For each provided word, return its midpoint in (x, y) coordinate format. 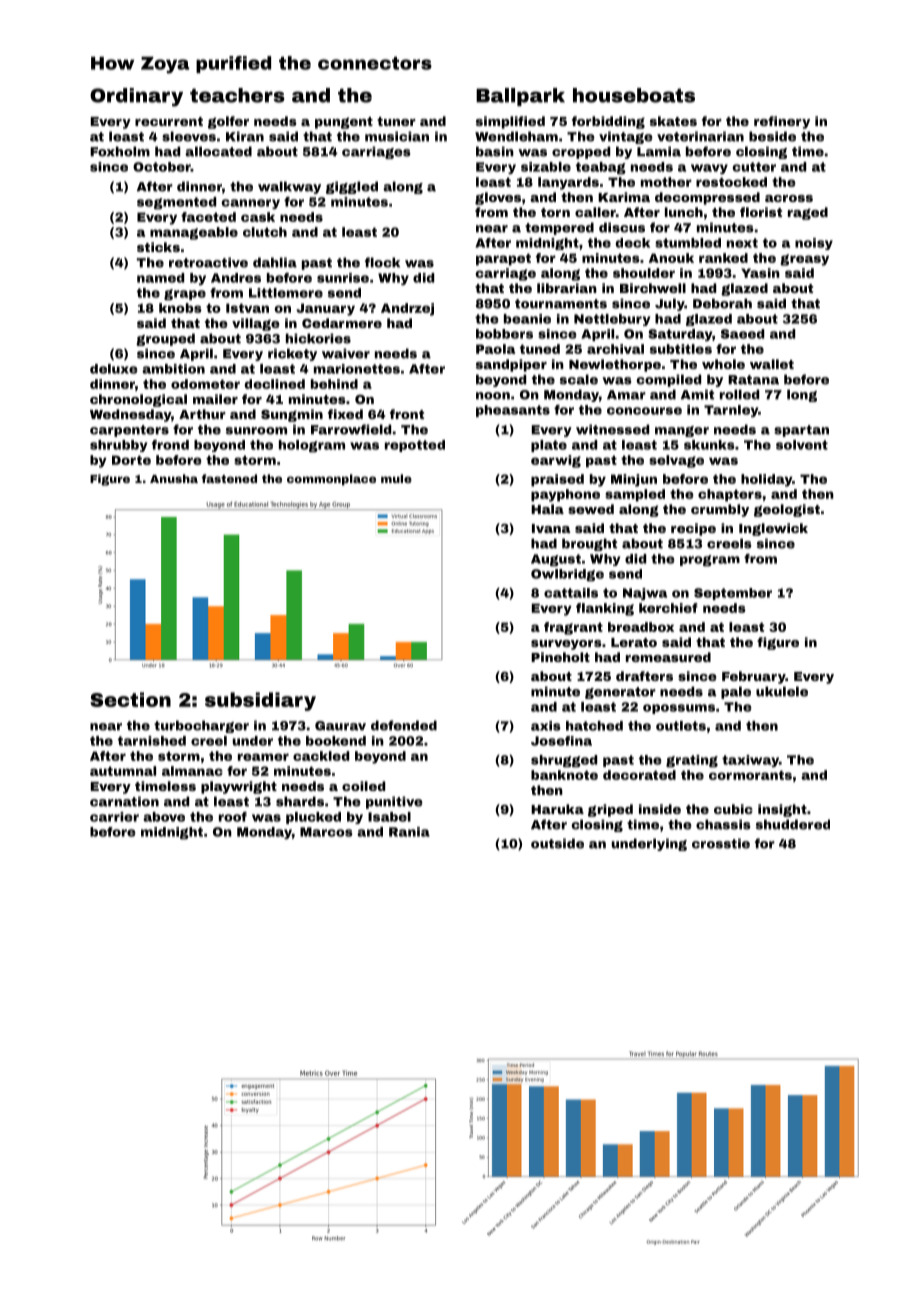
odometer (205, 384)
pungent (344, 123)
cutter (754, 167)
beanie (527, 319)
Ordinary (136, 97)
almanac (192, 771)
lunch (684, 212)
